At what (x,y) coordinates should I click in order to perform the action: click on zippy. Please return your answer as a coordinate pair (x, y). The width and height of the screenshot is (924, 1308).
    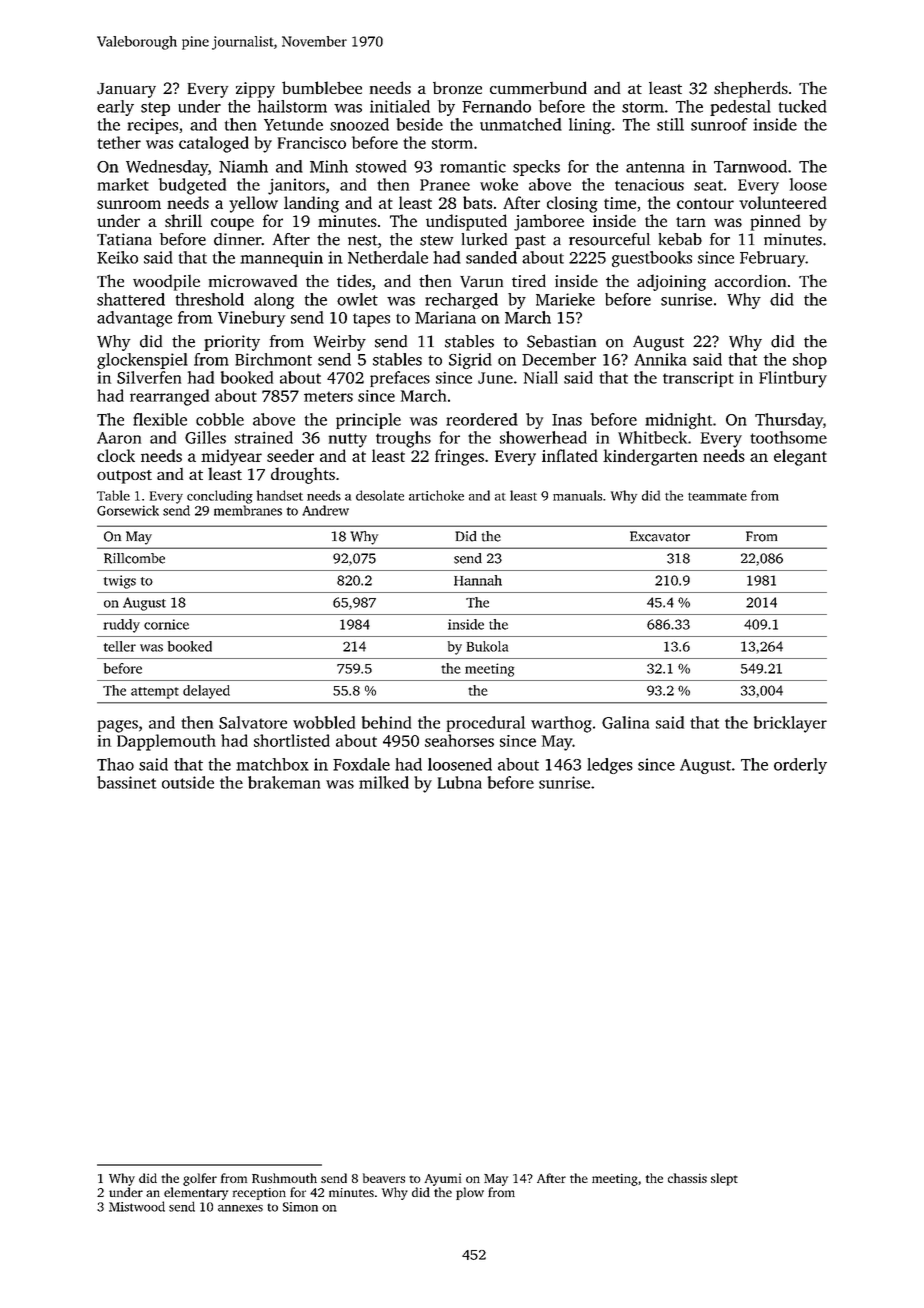
    Looking at the image, I should click on (255, 90).
